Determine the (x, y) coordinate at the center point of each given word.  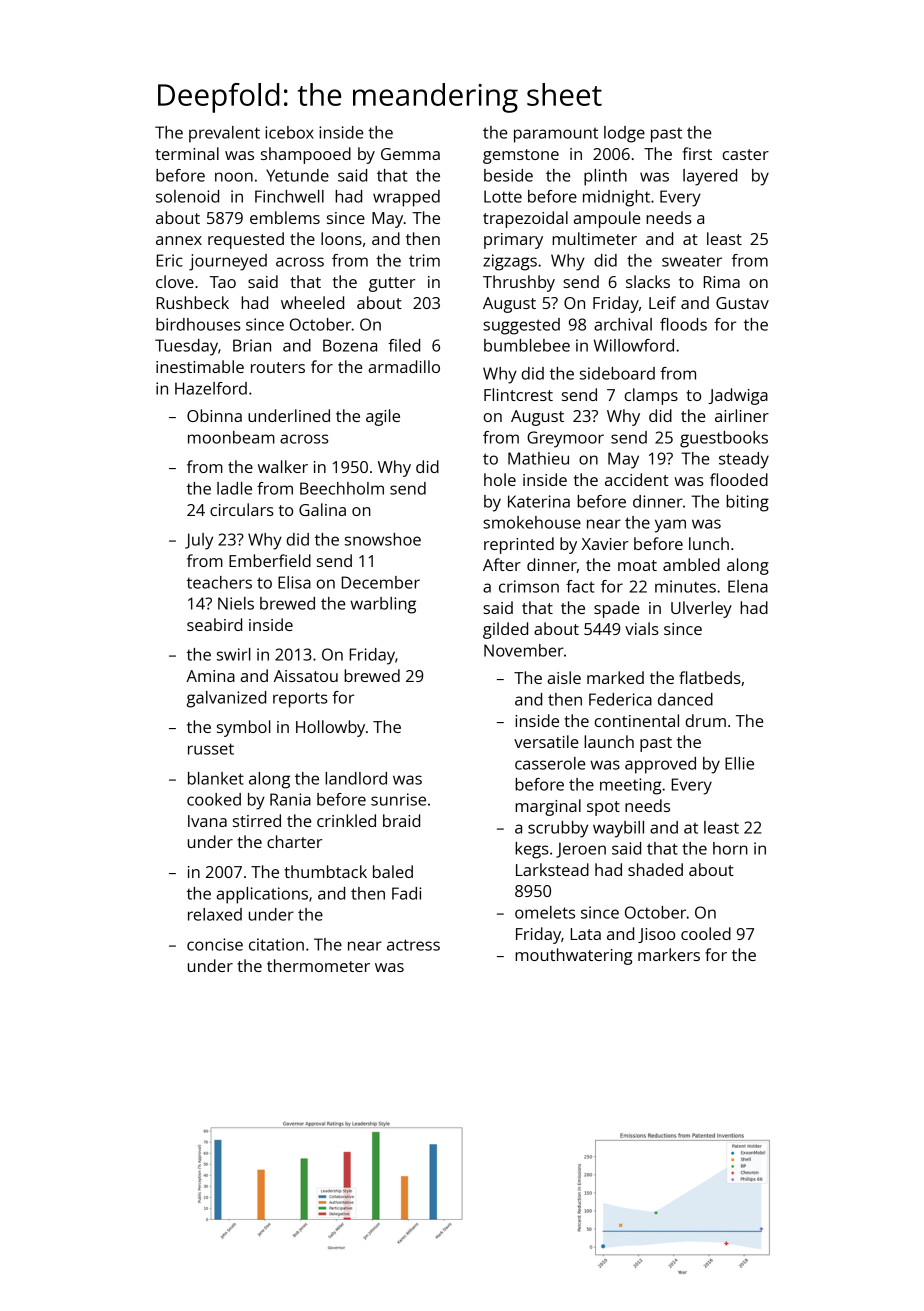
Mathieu (538, 458)
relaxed (215, 914)
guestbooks (724, 439)
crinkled (346, 820)
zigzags (510, 262)
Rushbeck (193, 302)
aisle (564, 677)
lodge (624, 134)
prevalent (224, 134)
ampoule (607, 219)
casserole (550, 763)
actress (413, 945)
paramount (556, 135)
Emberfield (270, 560)
